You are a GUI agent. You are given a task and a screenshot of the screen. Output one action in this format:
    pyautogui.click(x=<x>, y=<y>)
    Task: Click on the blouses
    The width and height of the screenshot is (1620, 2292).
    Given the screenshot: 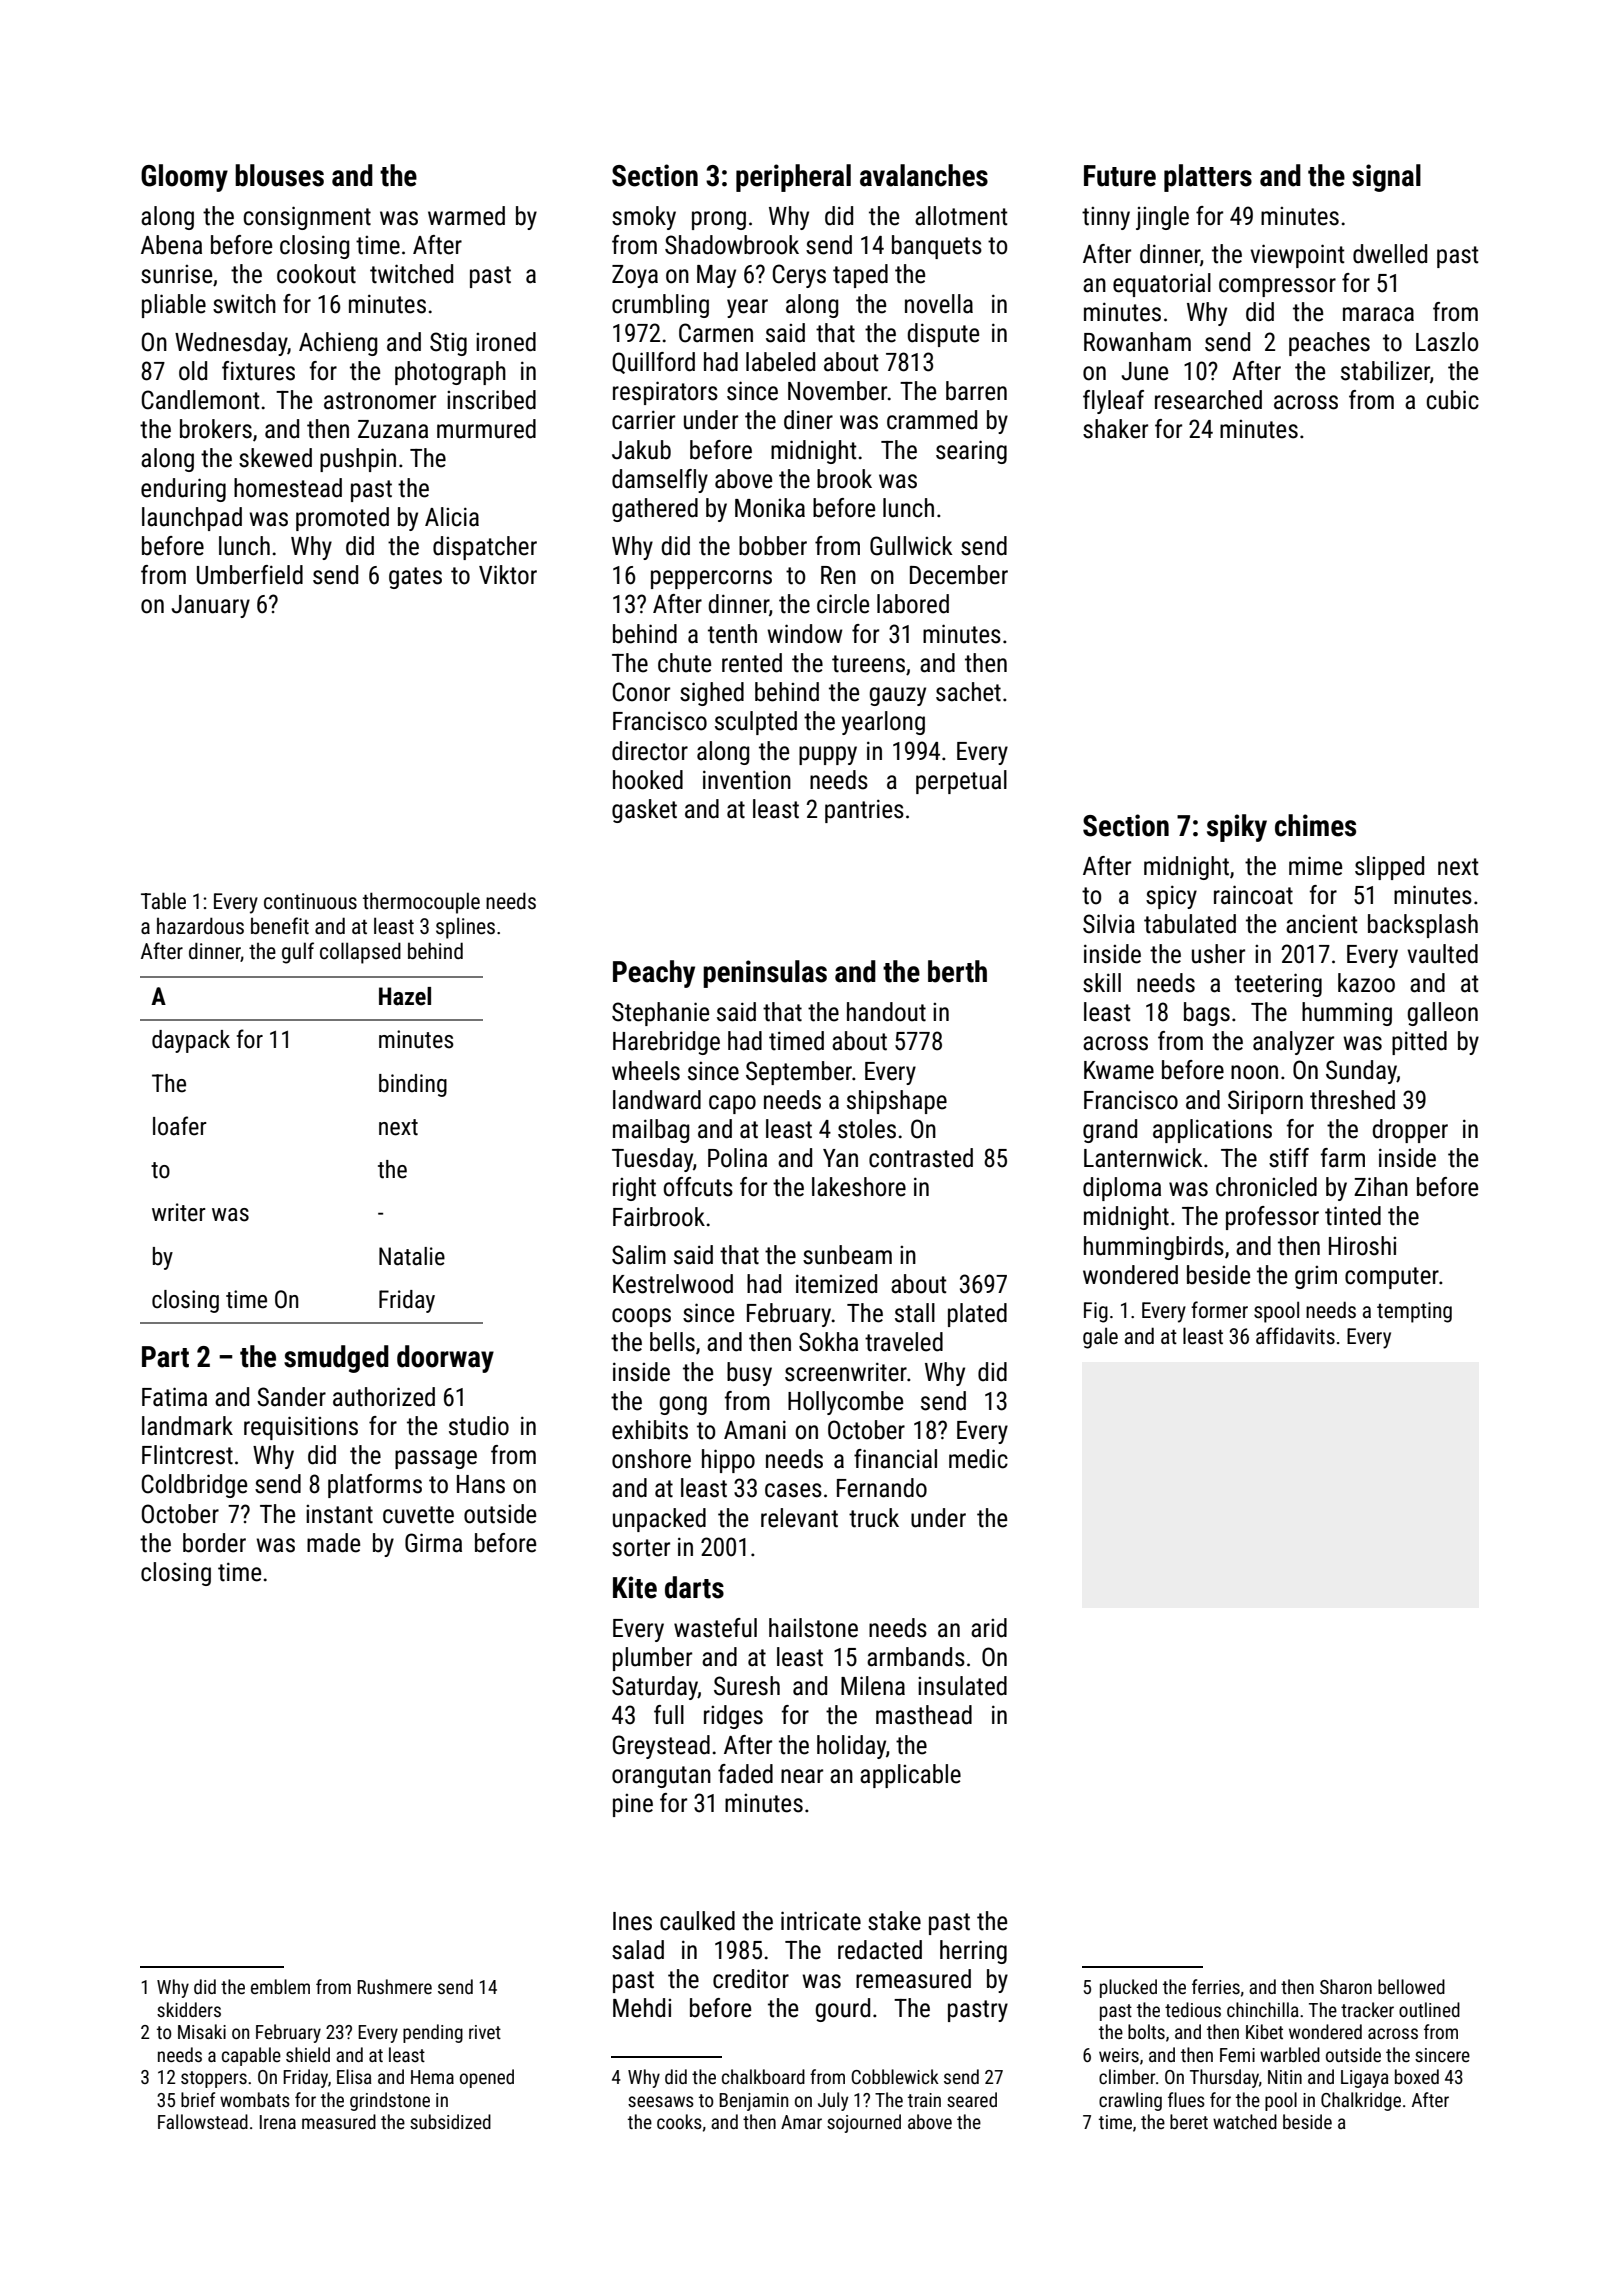 What is the action you would take?
    pyautogui.click(x=279, y=175)
